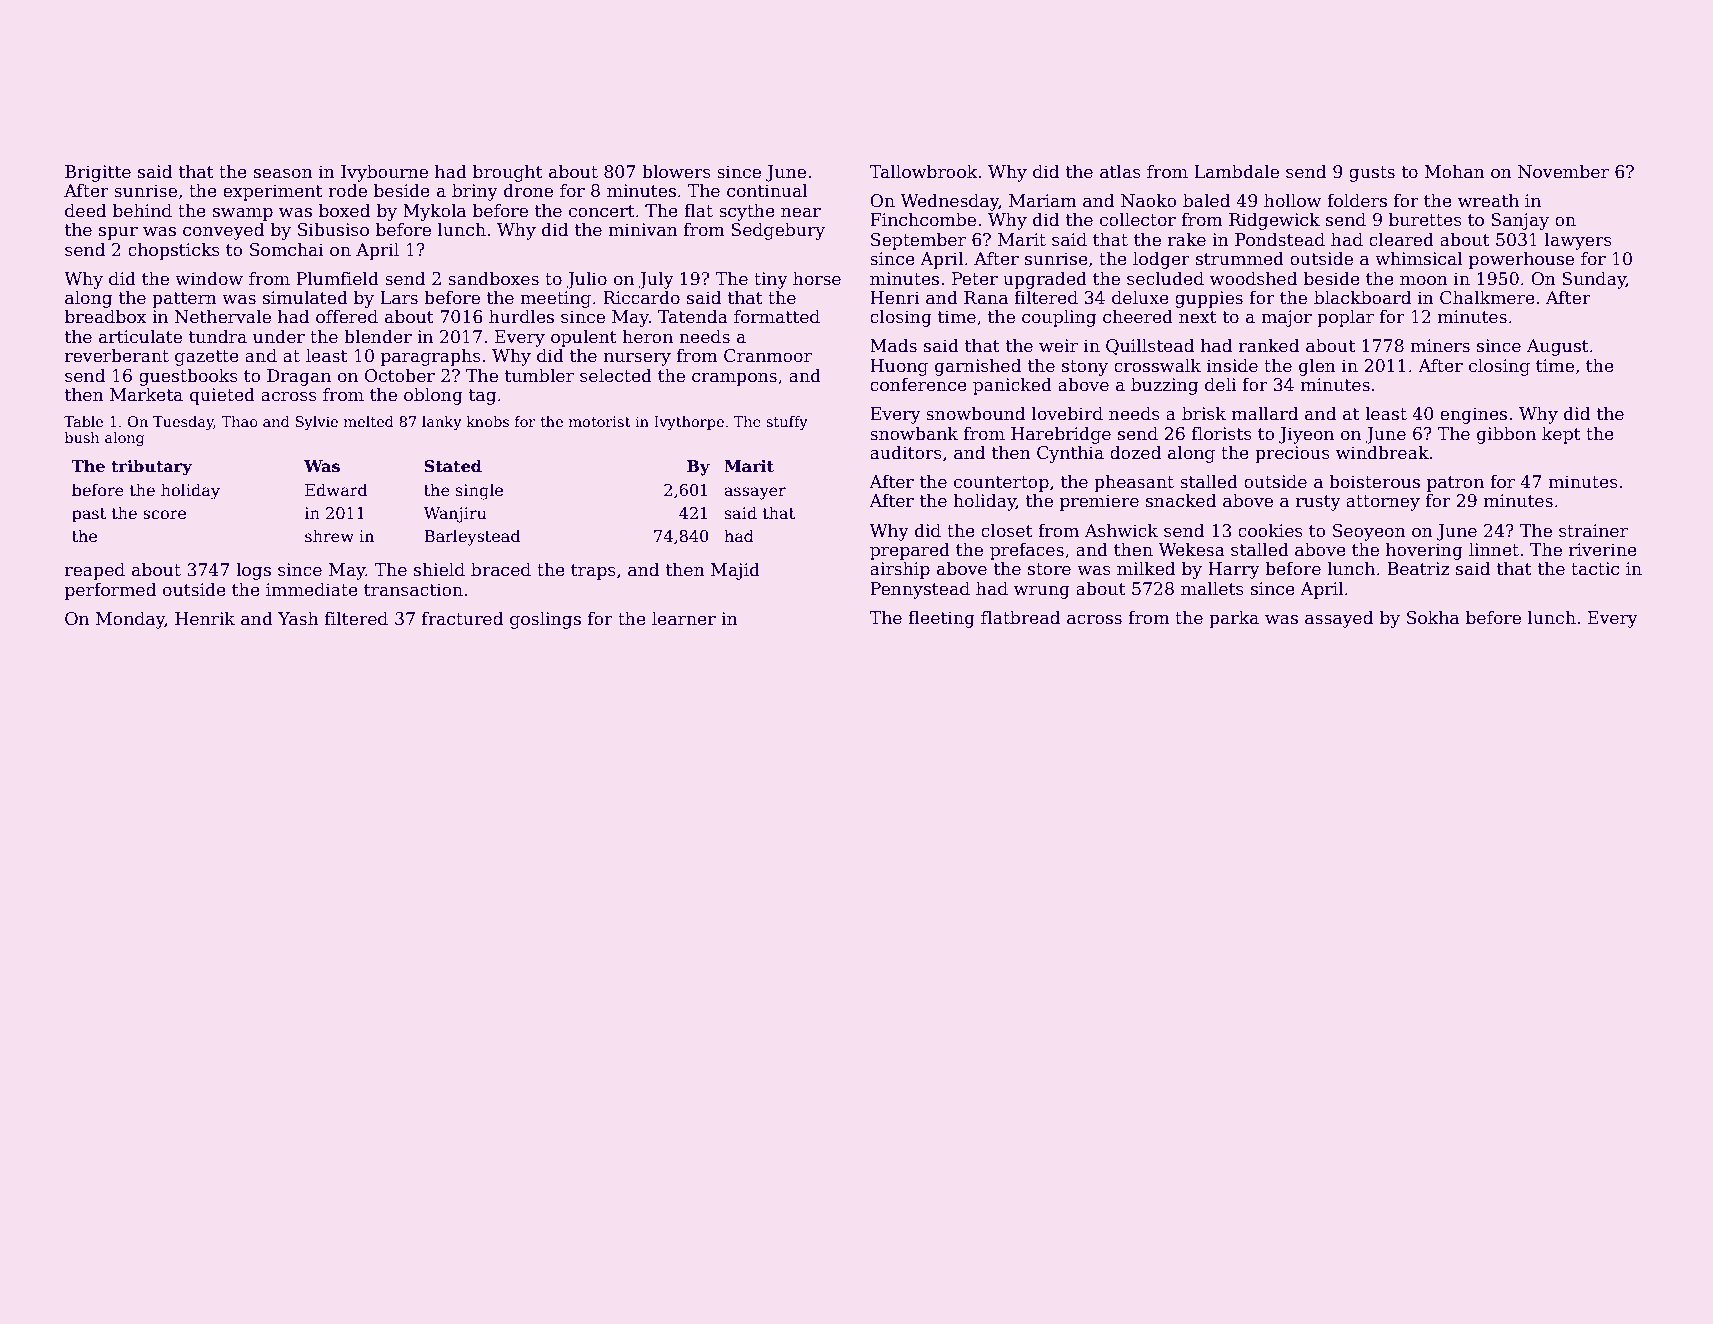  Describe the element at coordinates (735, 571) in the screenshot. I see `Majid` at that location.
